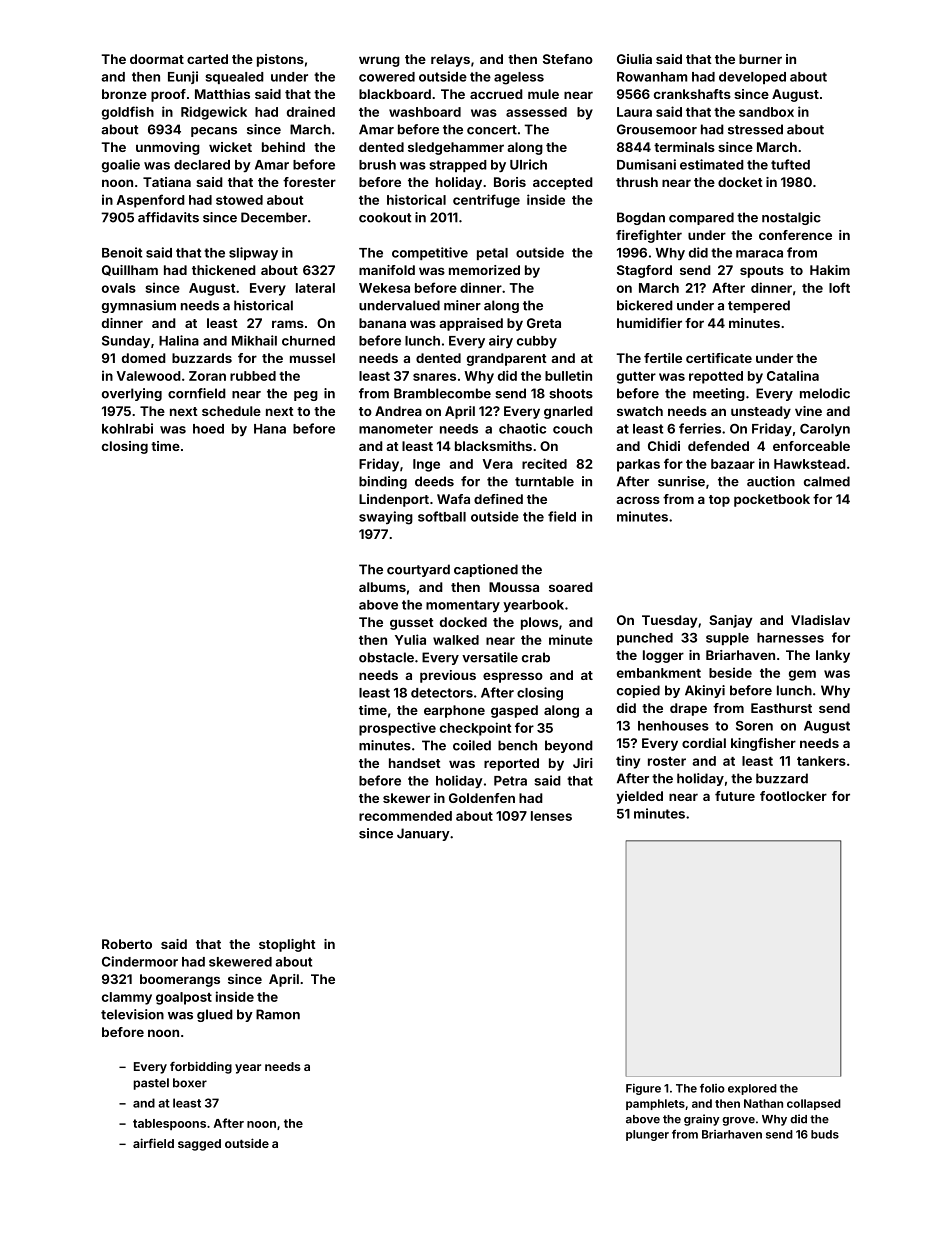 This page has width=952, height=1233. I want to click on Bramblecombe, so click(442, 393).
